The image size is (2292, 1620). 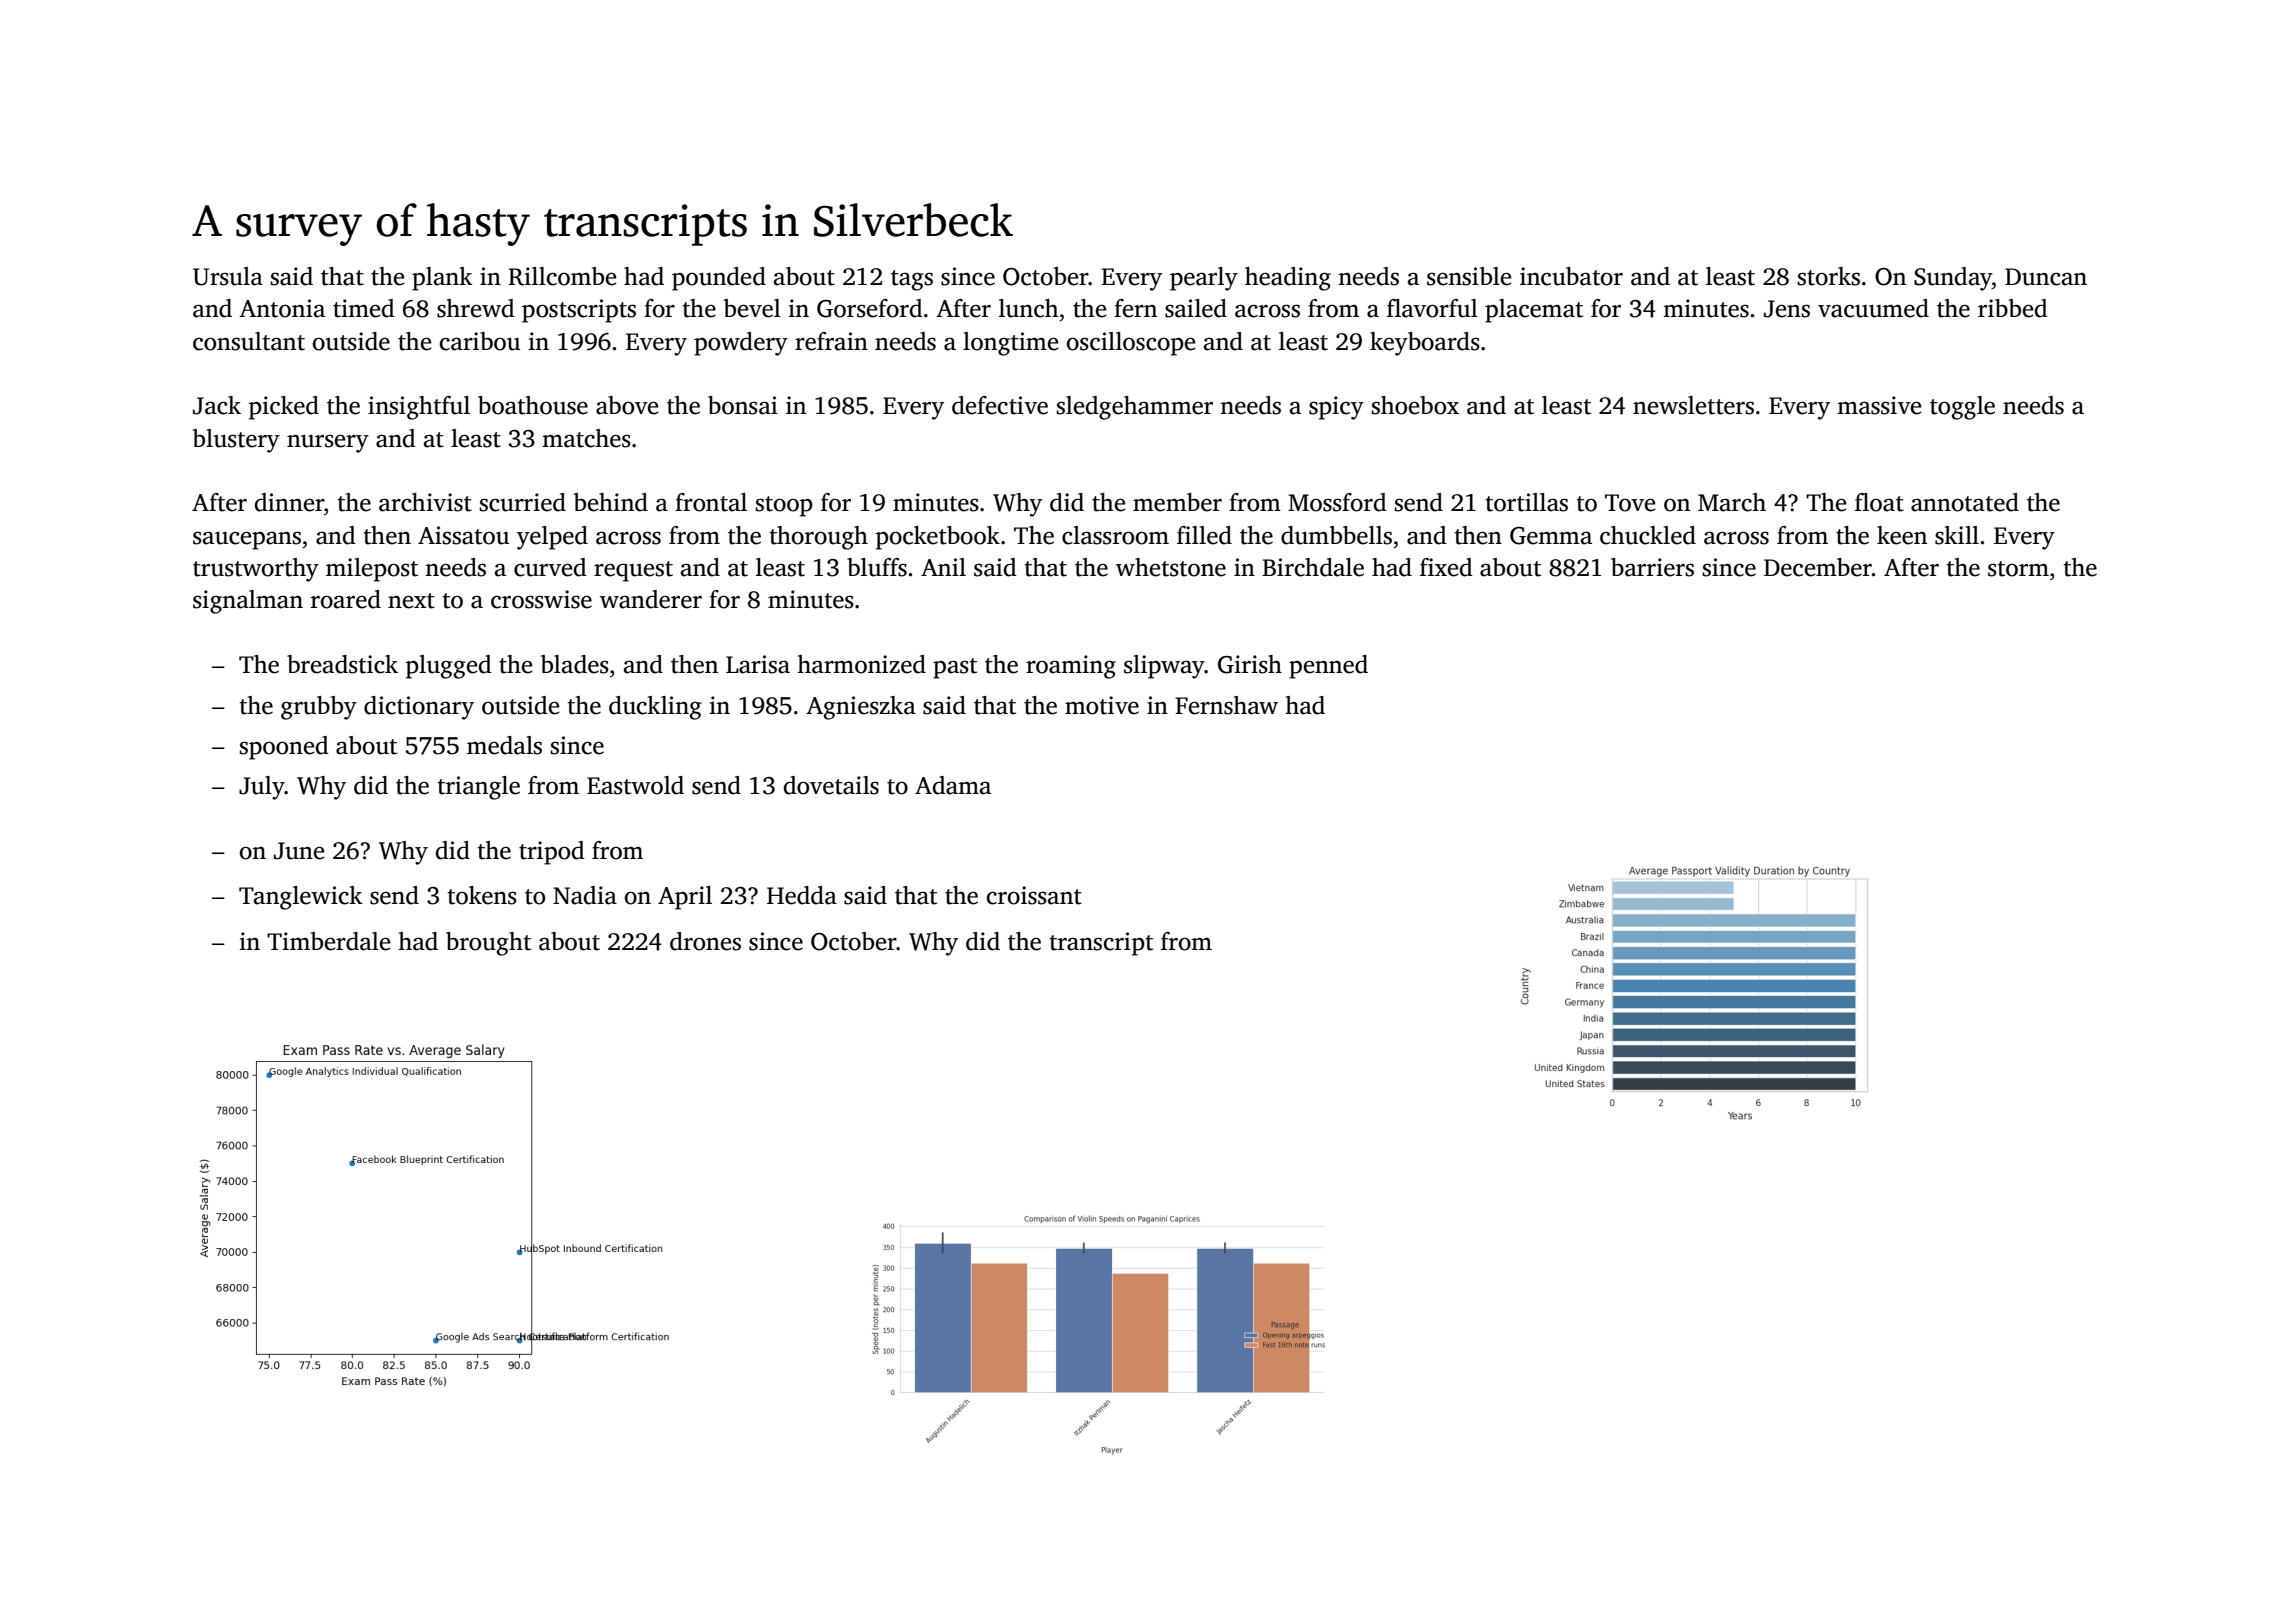 I want to click on massive, so click(x=1879, y=405).
